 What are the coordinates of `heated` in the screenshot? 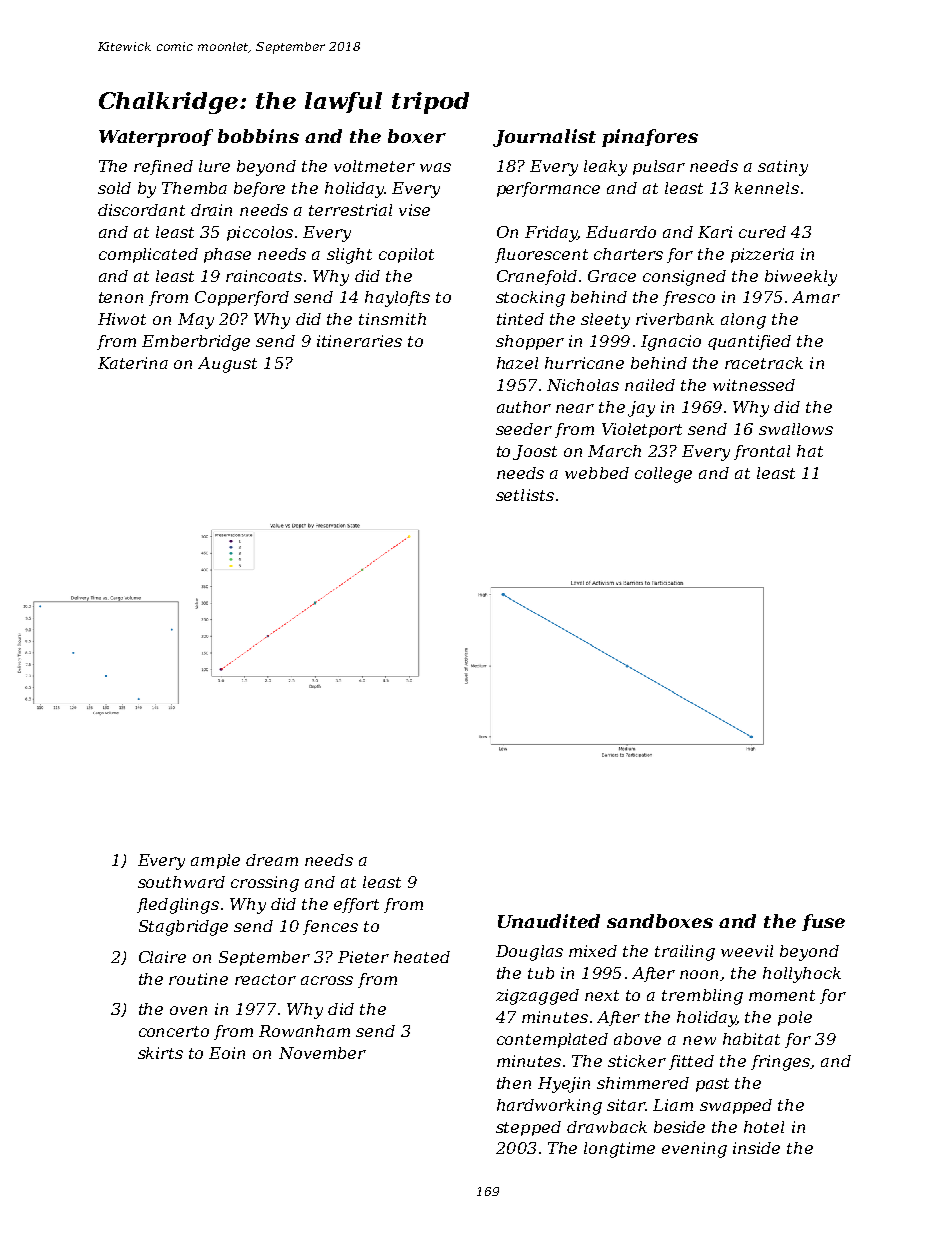 It's located at (422, 957).
